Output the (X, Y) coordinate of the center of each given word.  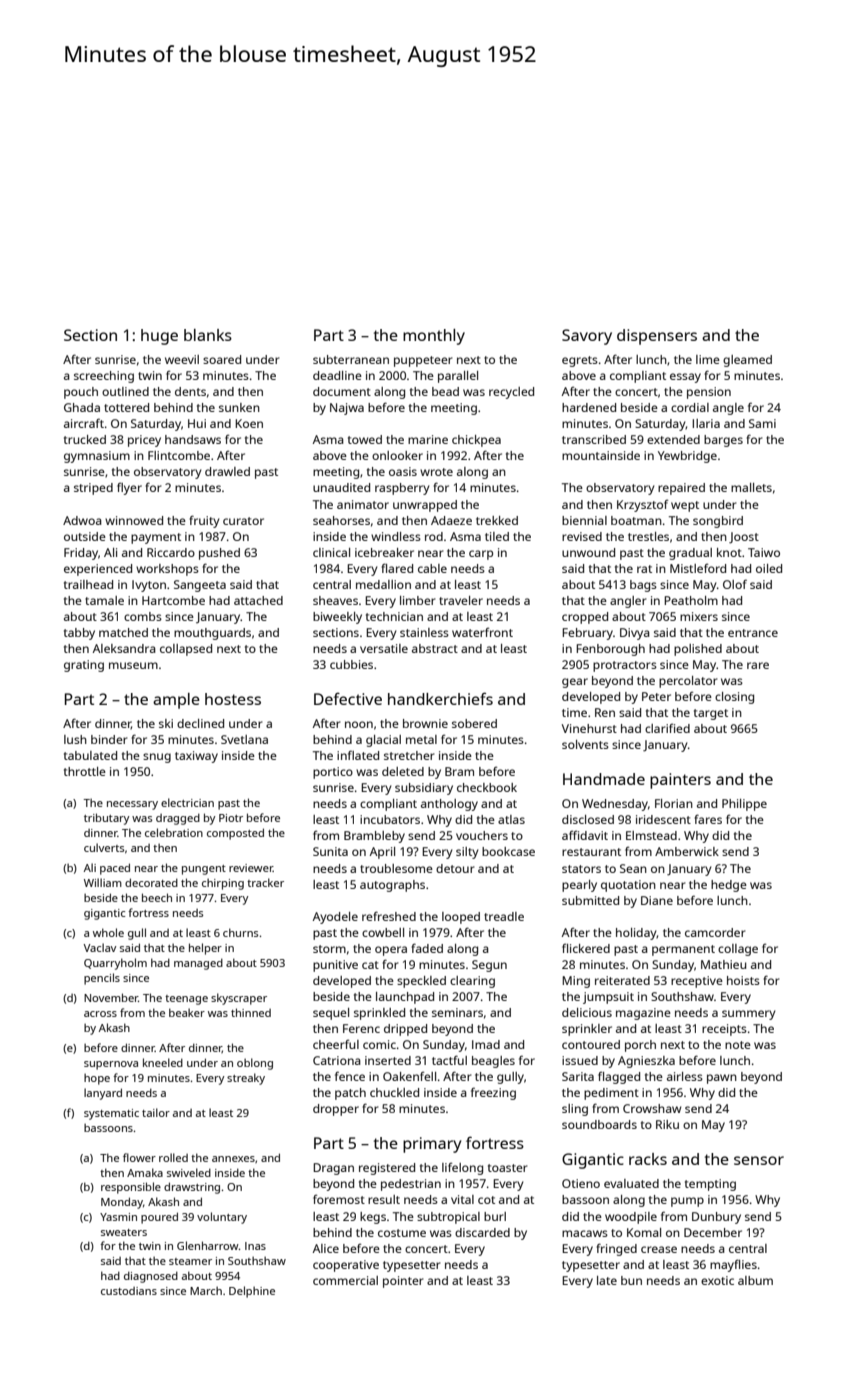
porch (640, 1046)
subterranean (351, 359)
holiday (636, 934)
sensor (759, 1160)
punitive (335, 966)
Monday (122, 1203)
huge (159, 337)
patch (350, 1094)
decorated (151, 882)
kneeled (163, 1062)
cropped (585, 618)
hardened (589, 407)
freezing (493, 1093)
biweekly (337, 618)
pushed (219, 554)
